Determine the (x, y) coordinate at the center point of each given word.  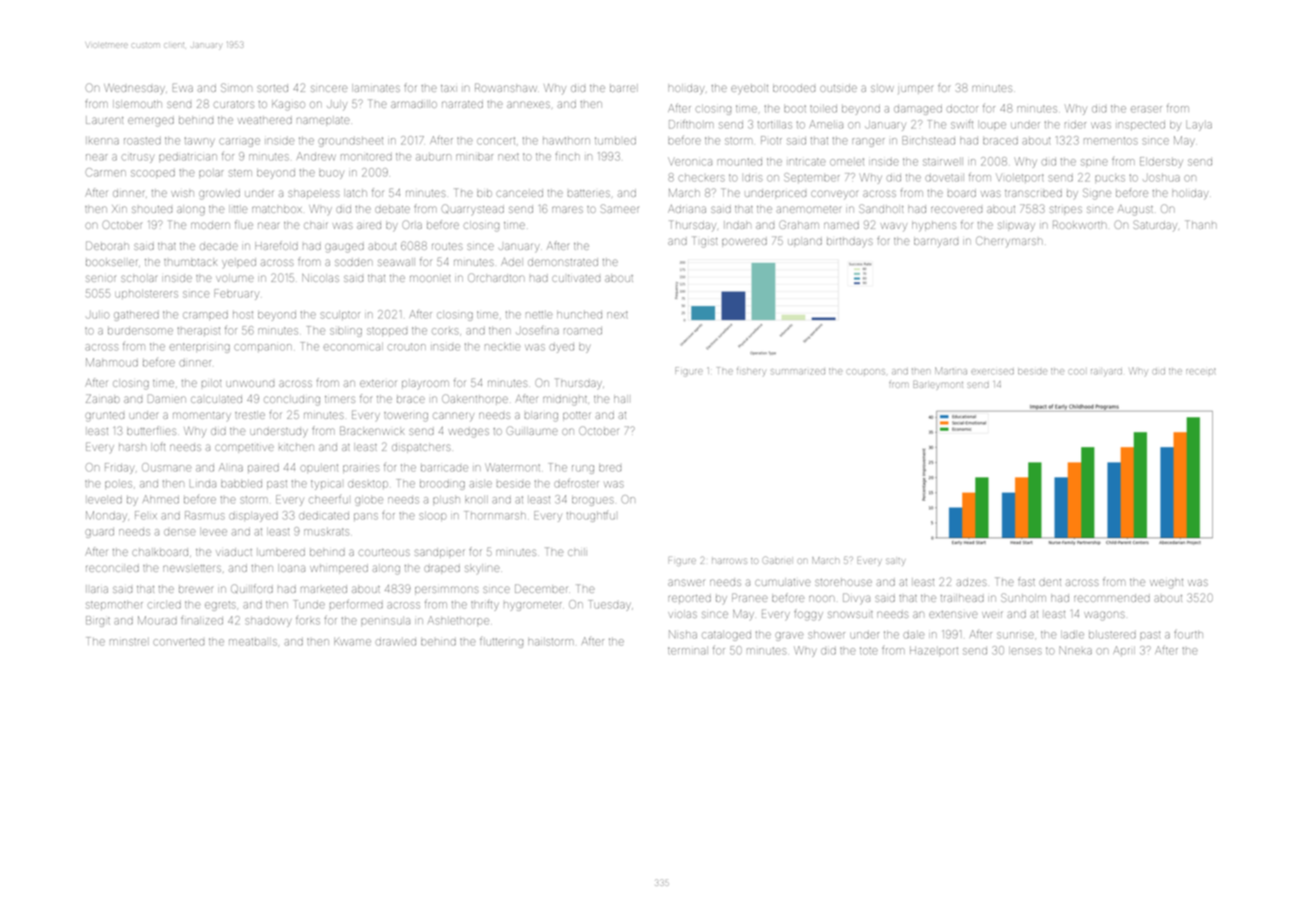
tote (869, 651)
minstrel (129, 642)
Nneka (1075, 650)
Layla (1199, 126)
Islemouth (137, 104)
